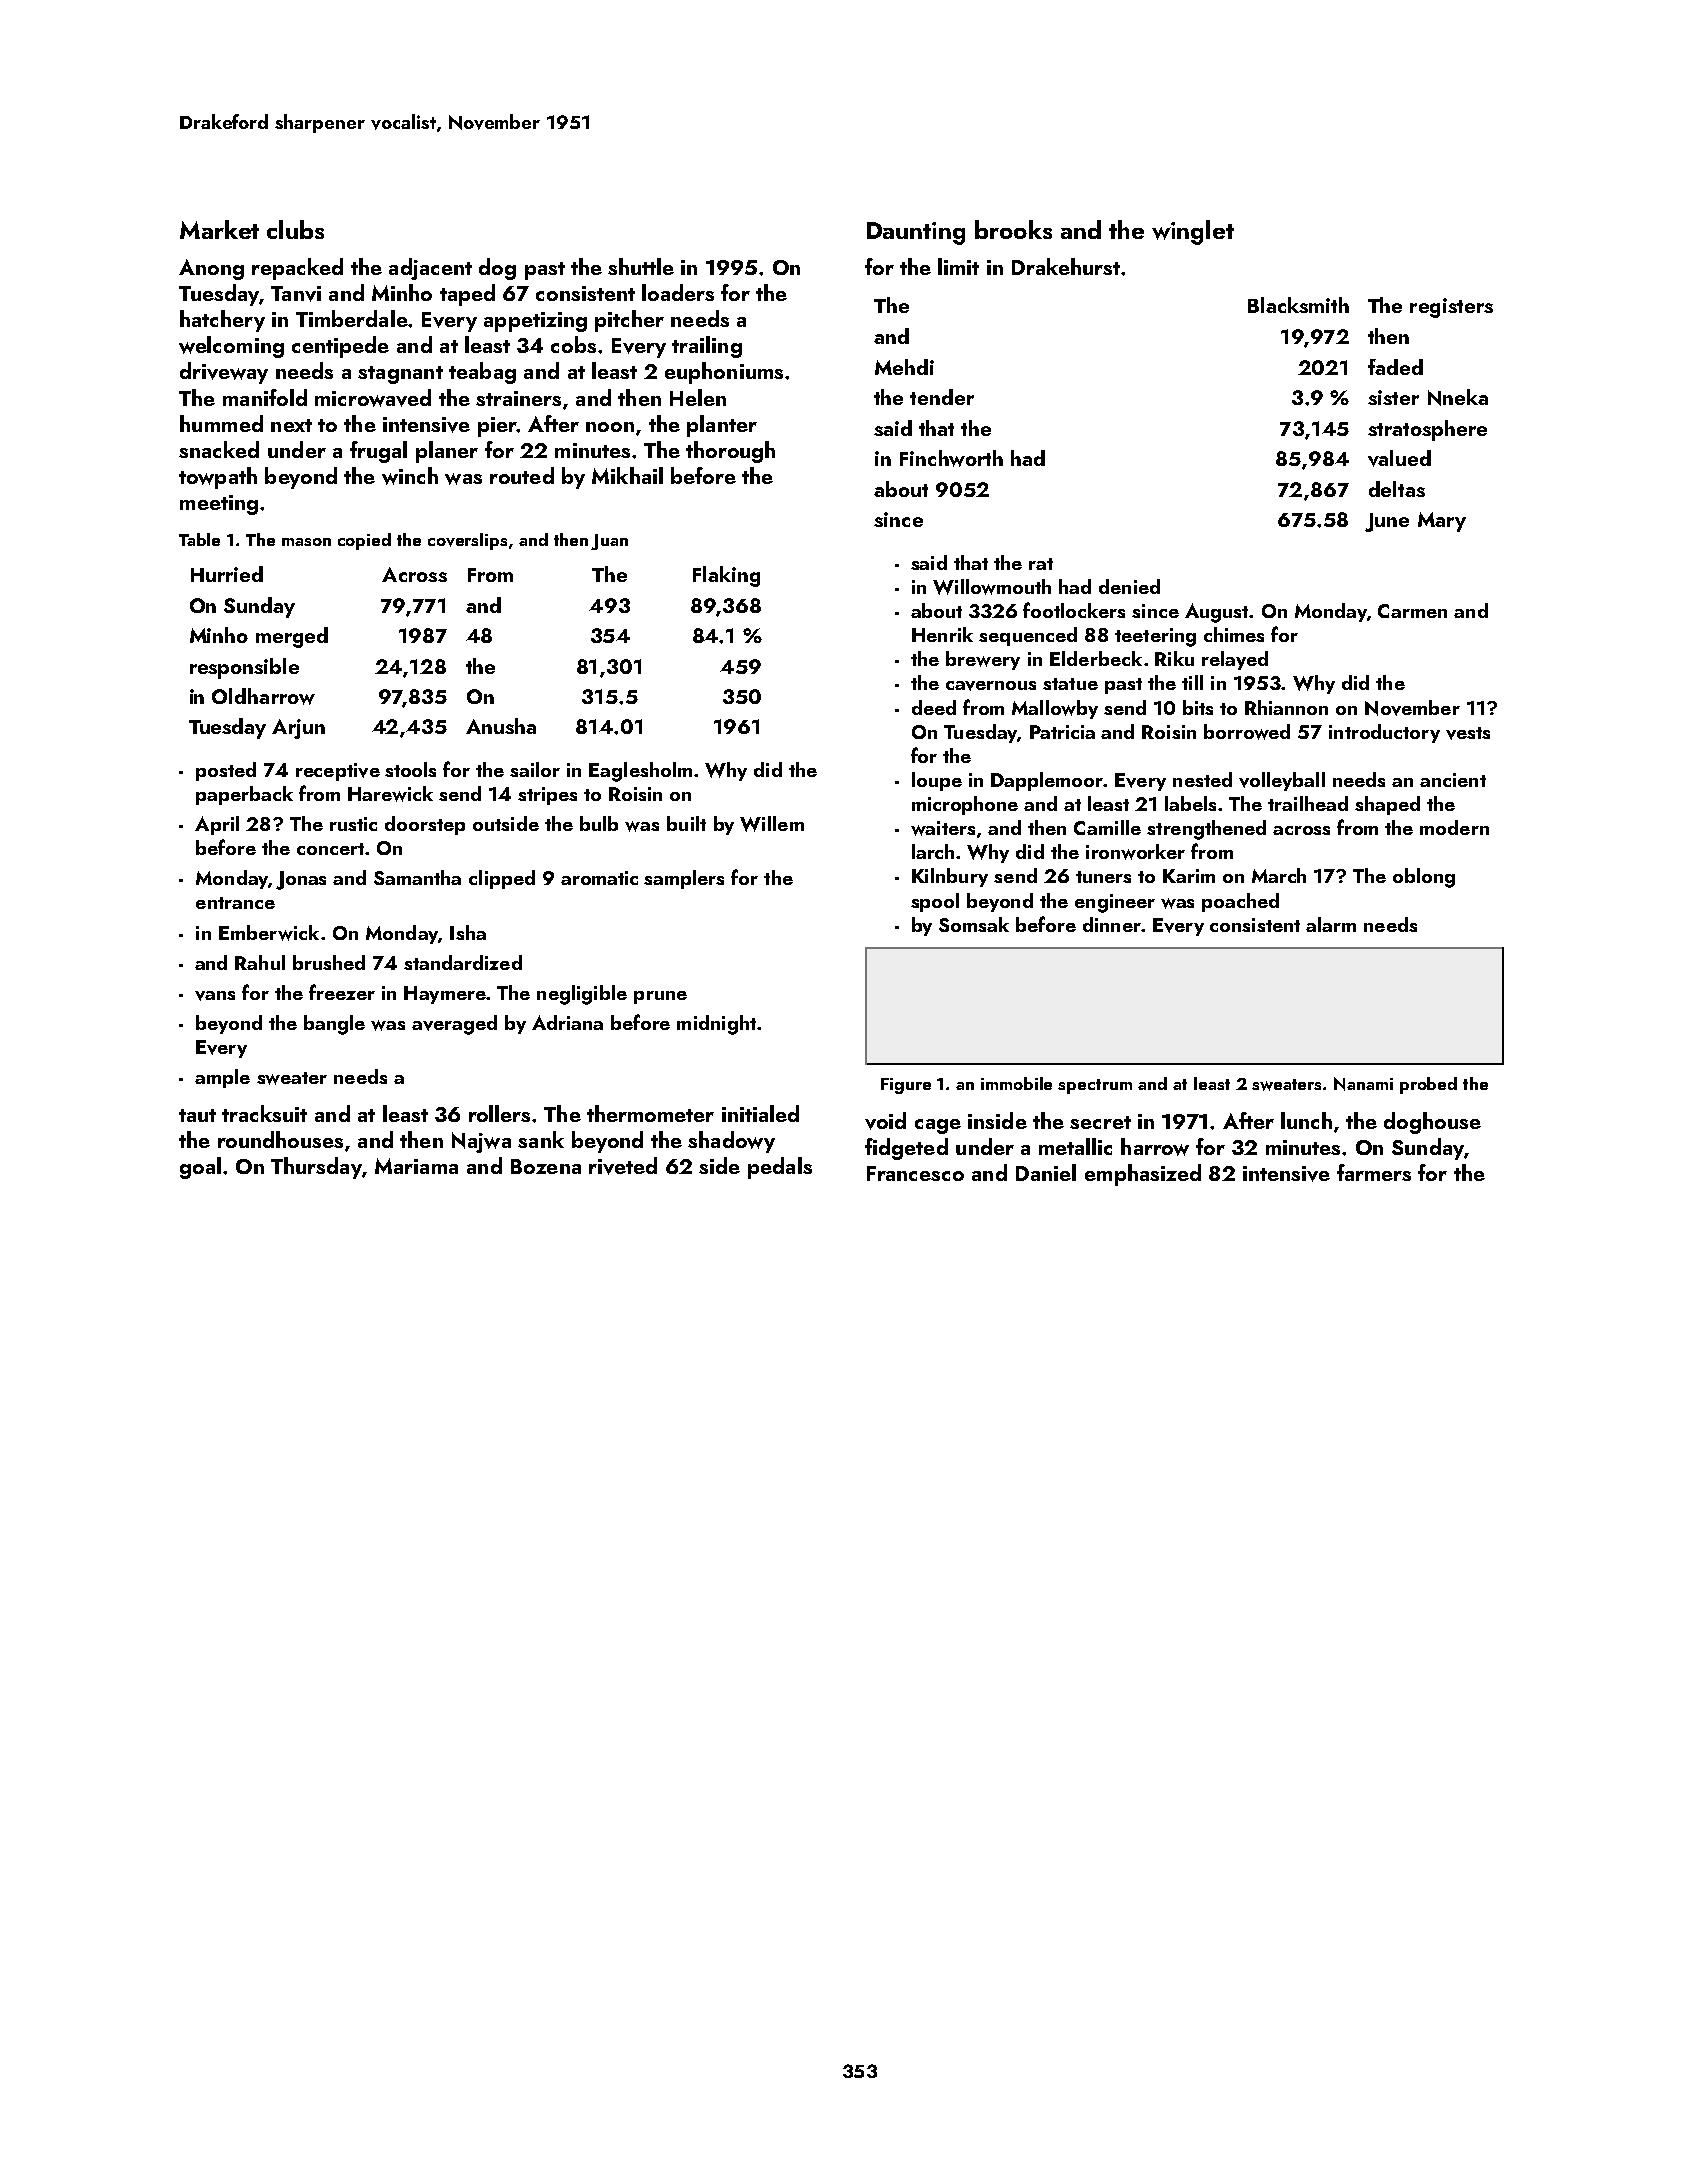 This image has height=2178, width=1683. What do you see at coordinates (916, 233) in the image?
I see `Daunting` at bounding box center [916, 233].
